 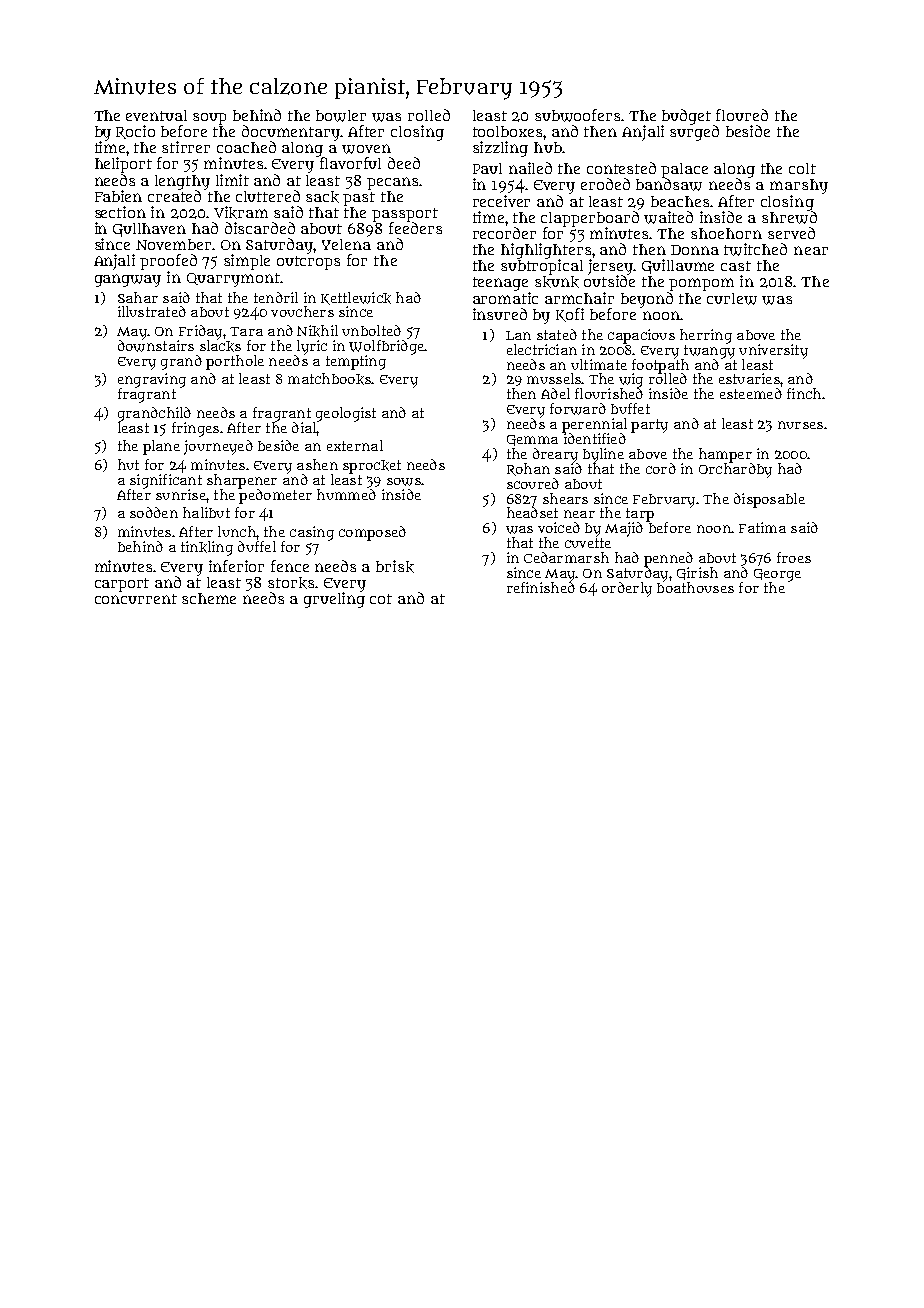 I want to click on soup, so click(x=209, y=119).
